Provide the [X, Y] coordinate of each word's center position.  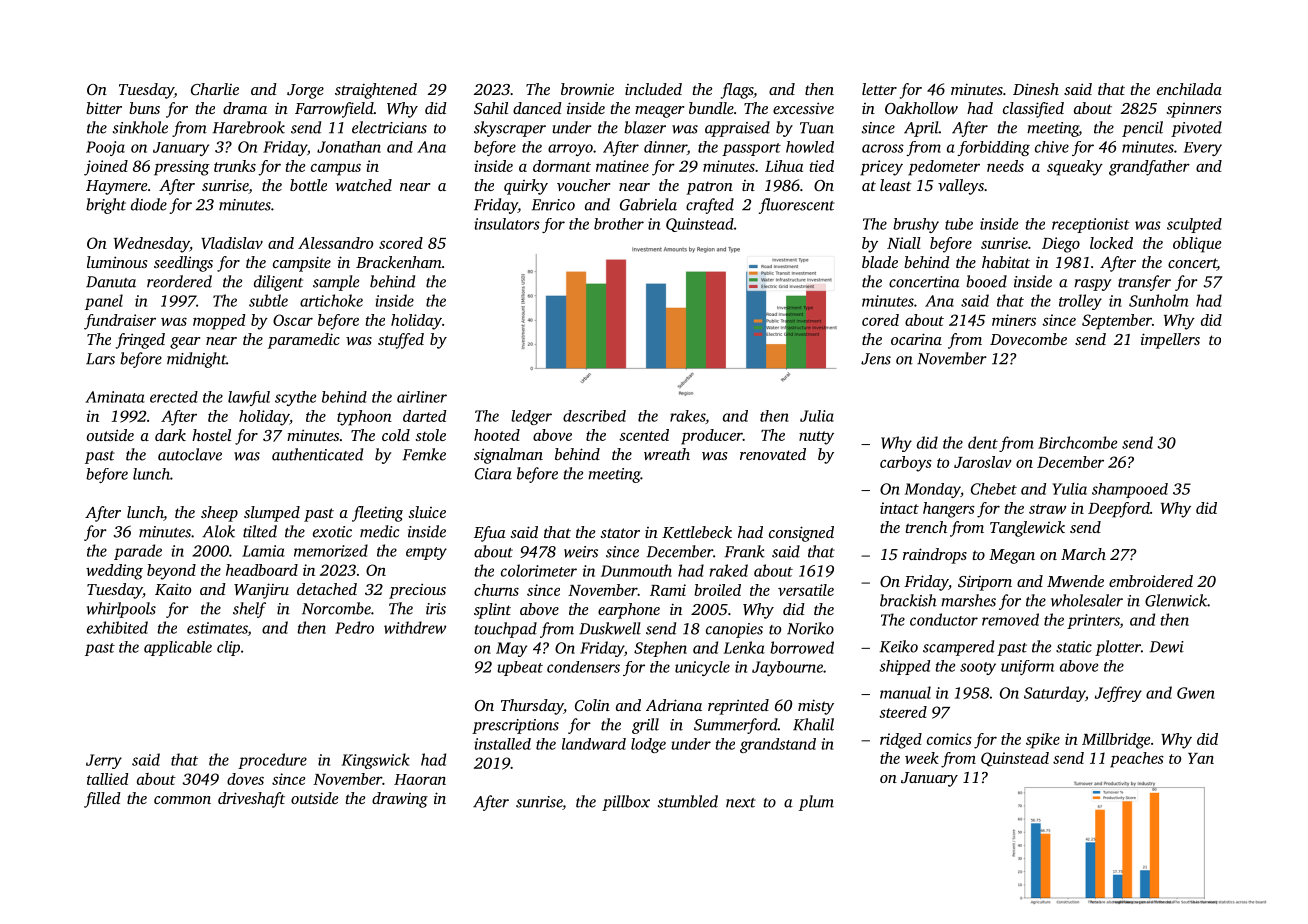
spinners [1193, 110]
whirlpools [121, 610]
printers [1093, 621]
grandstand [778, 745]
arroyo [570, 150]
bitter [104, 108]
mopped [219, 322]
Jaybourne [787, 668]
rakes [687, 416]
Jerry [104, 761]
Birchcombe [1077, 442]
